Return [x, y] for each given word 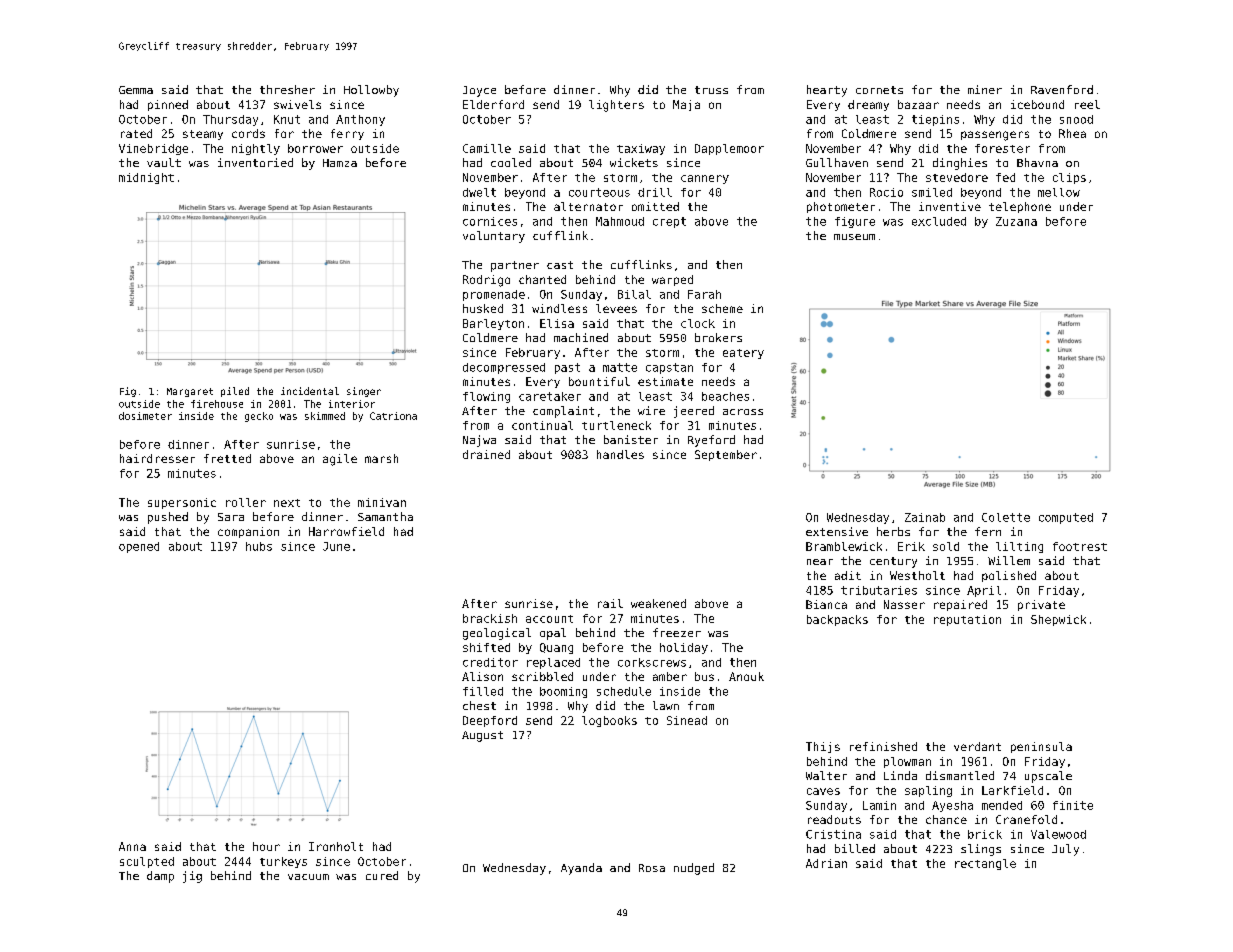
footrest [1080, 546]
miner [985, 89]
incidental [310, 391]
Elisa [557, 323]
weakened [658, 603]
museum [854, 237]
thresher [287, 89]
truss [711, 90]
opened [139, 547]
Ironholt [336, 846]
